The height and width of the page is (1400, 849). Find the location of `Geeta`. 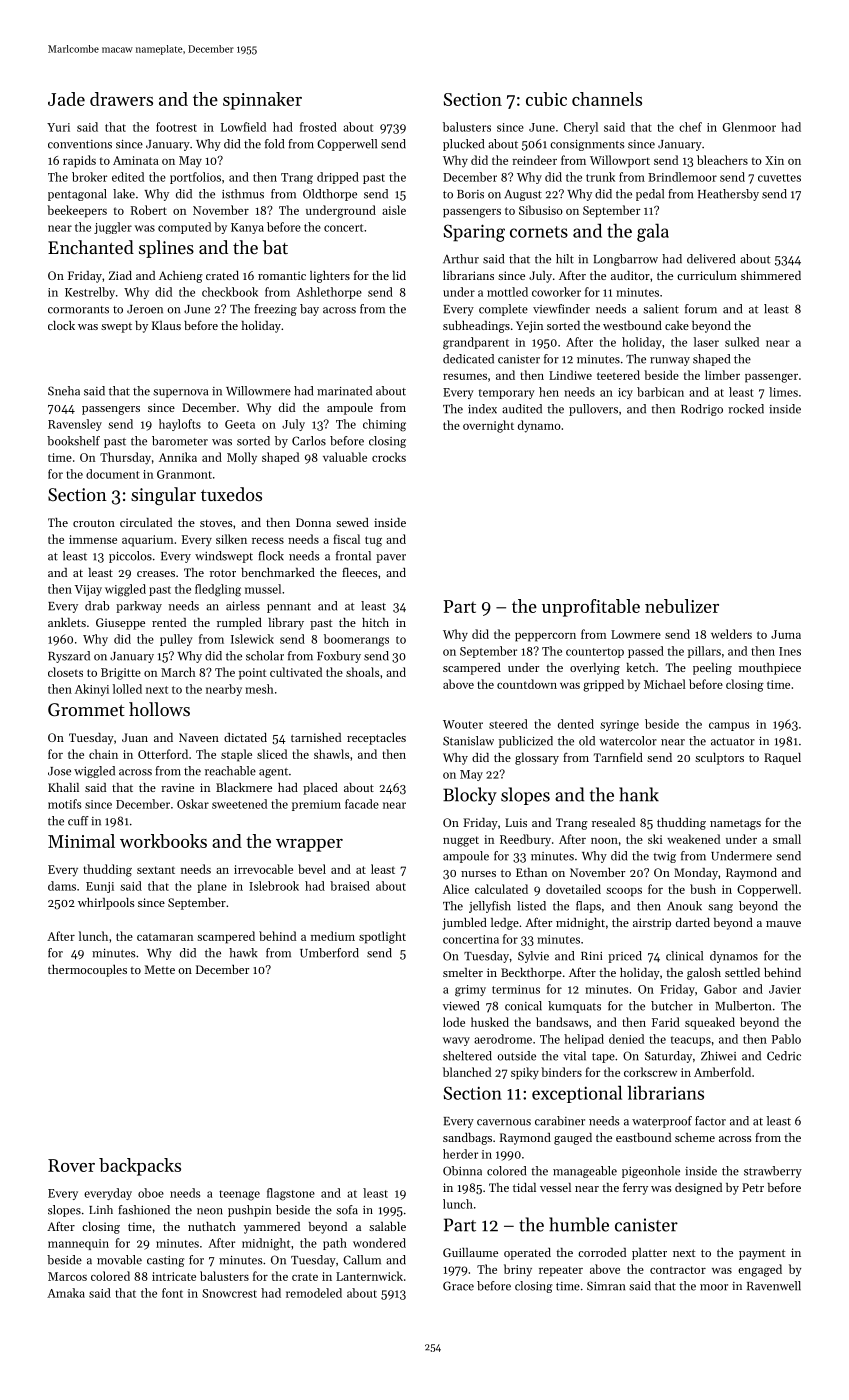

Geeta is located at coordinates (240, 424).
